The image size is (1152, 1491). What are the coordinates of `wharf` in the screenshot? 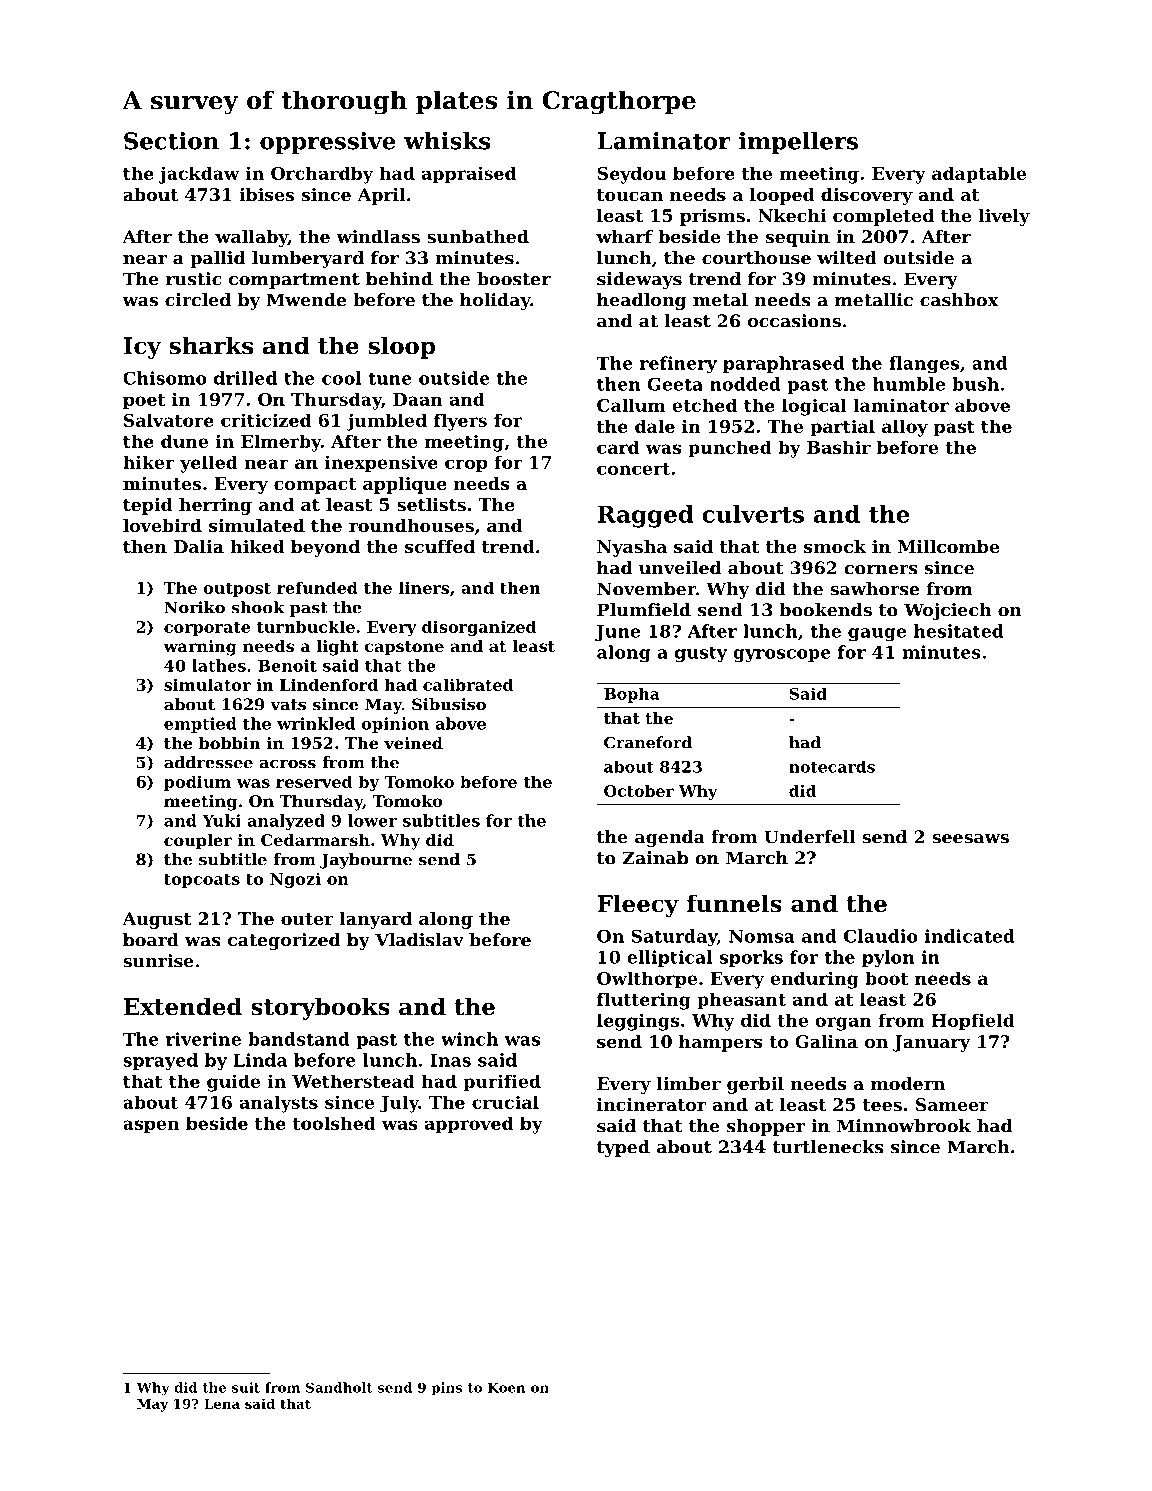 It's located at (624, 236).
